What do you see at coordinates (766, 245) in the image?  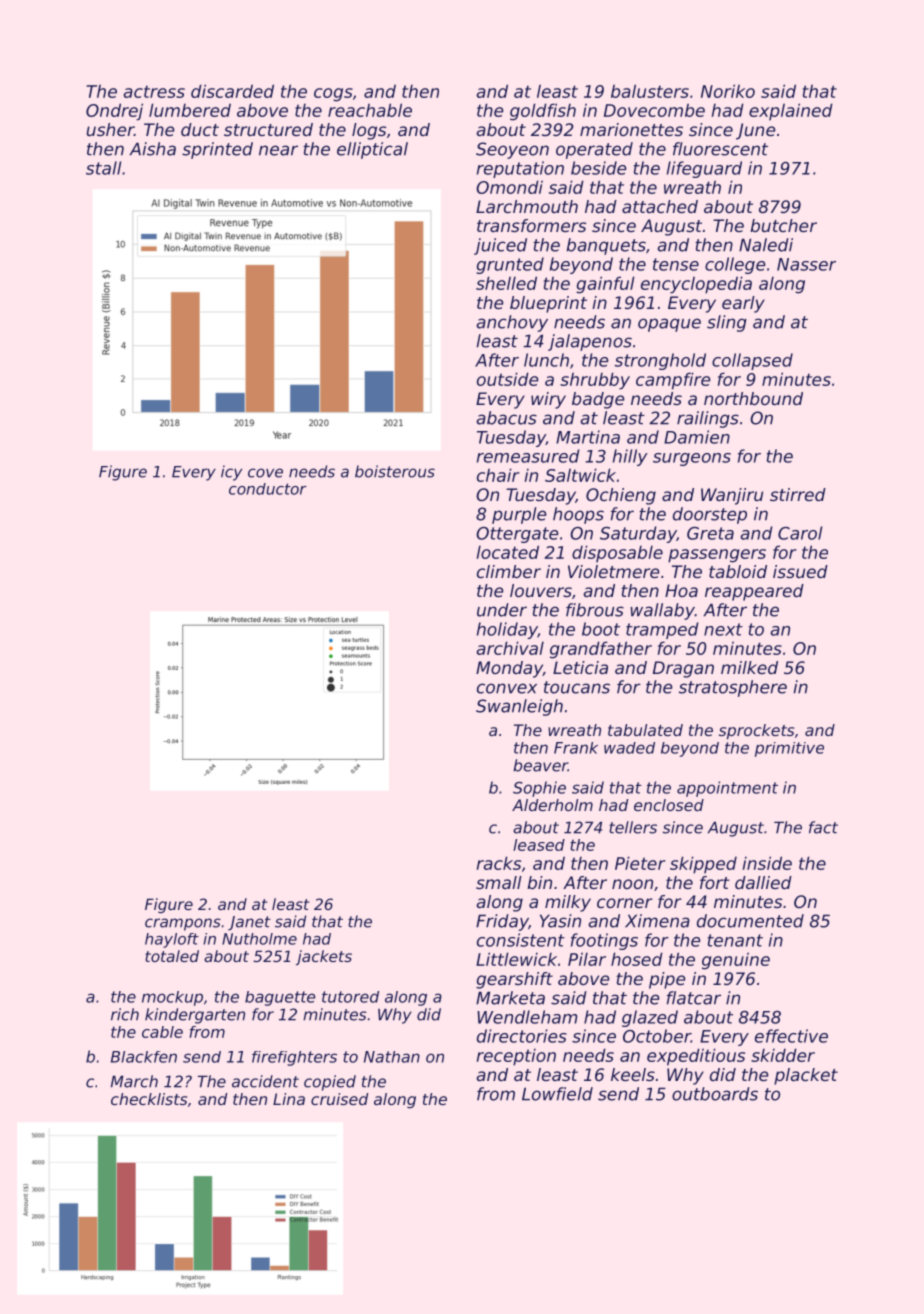 I see `Naledi` at bounding box center [766, 245].
